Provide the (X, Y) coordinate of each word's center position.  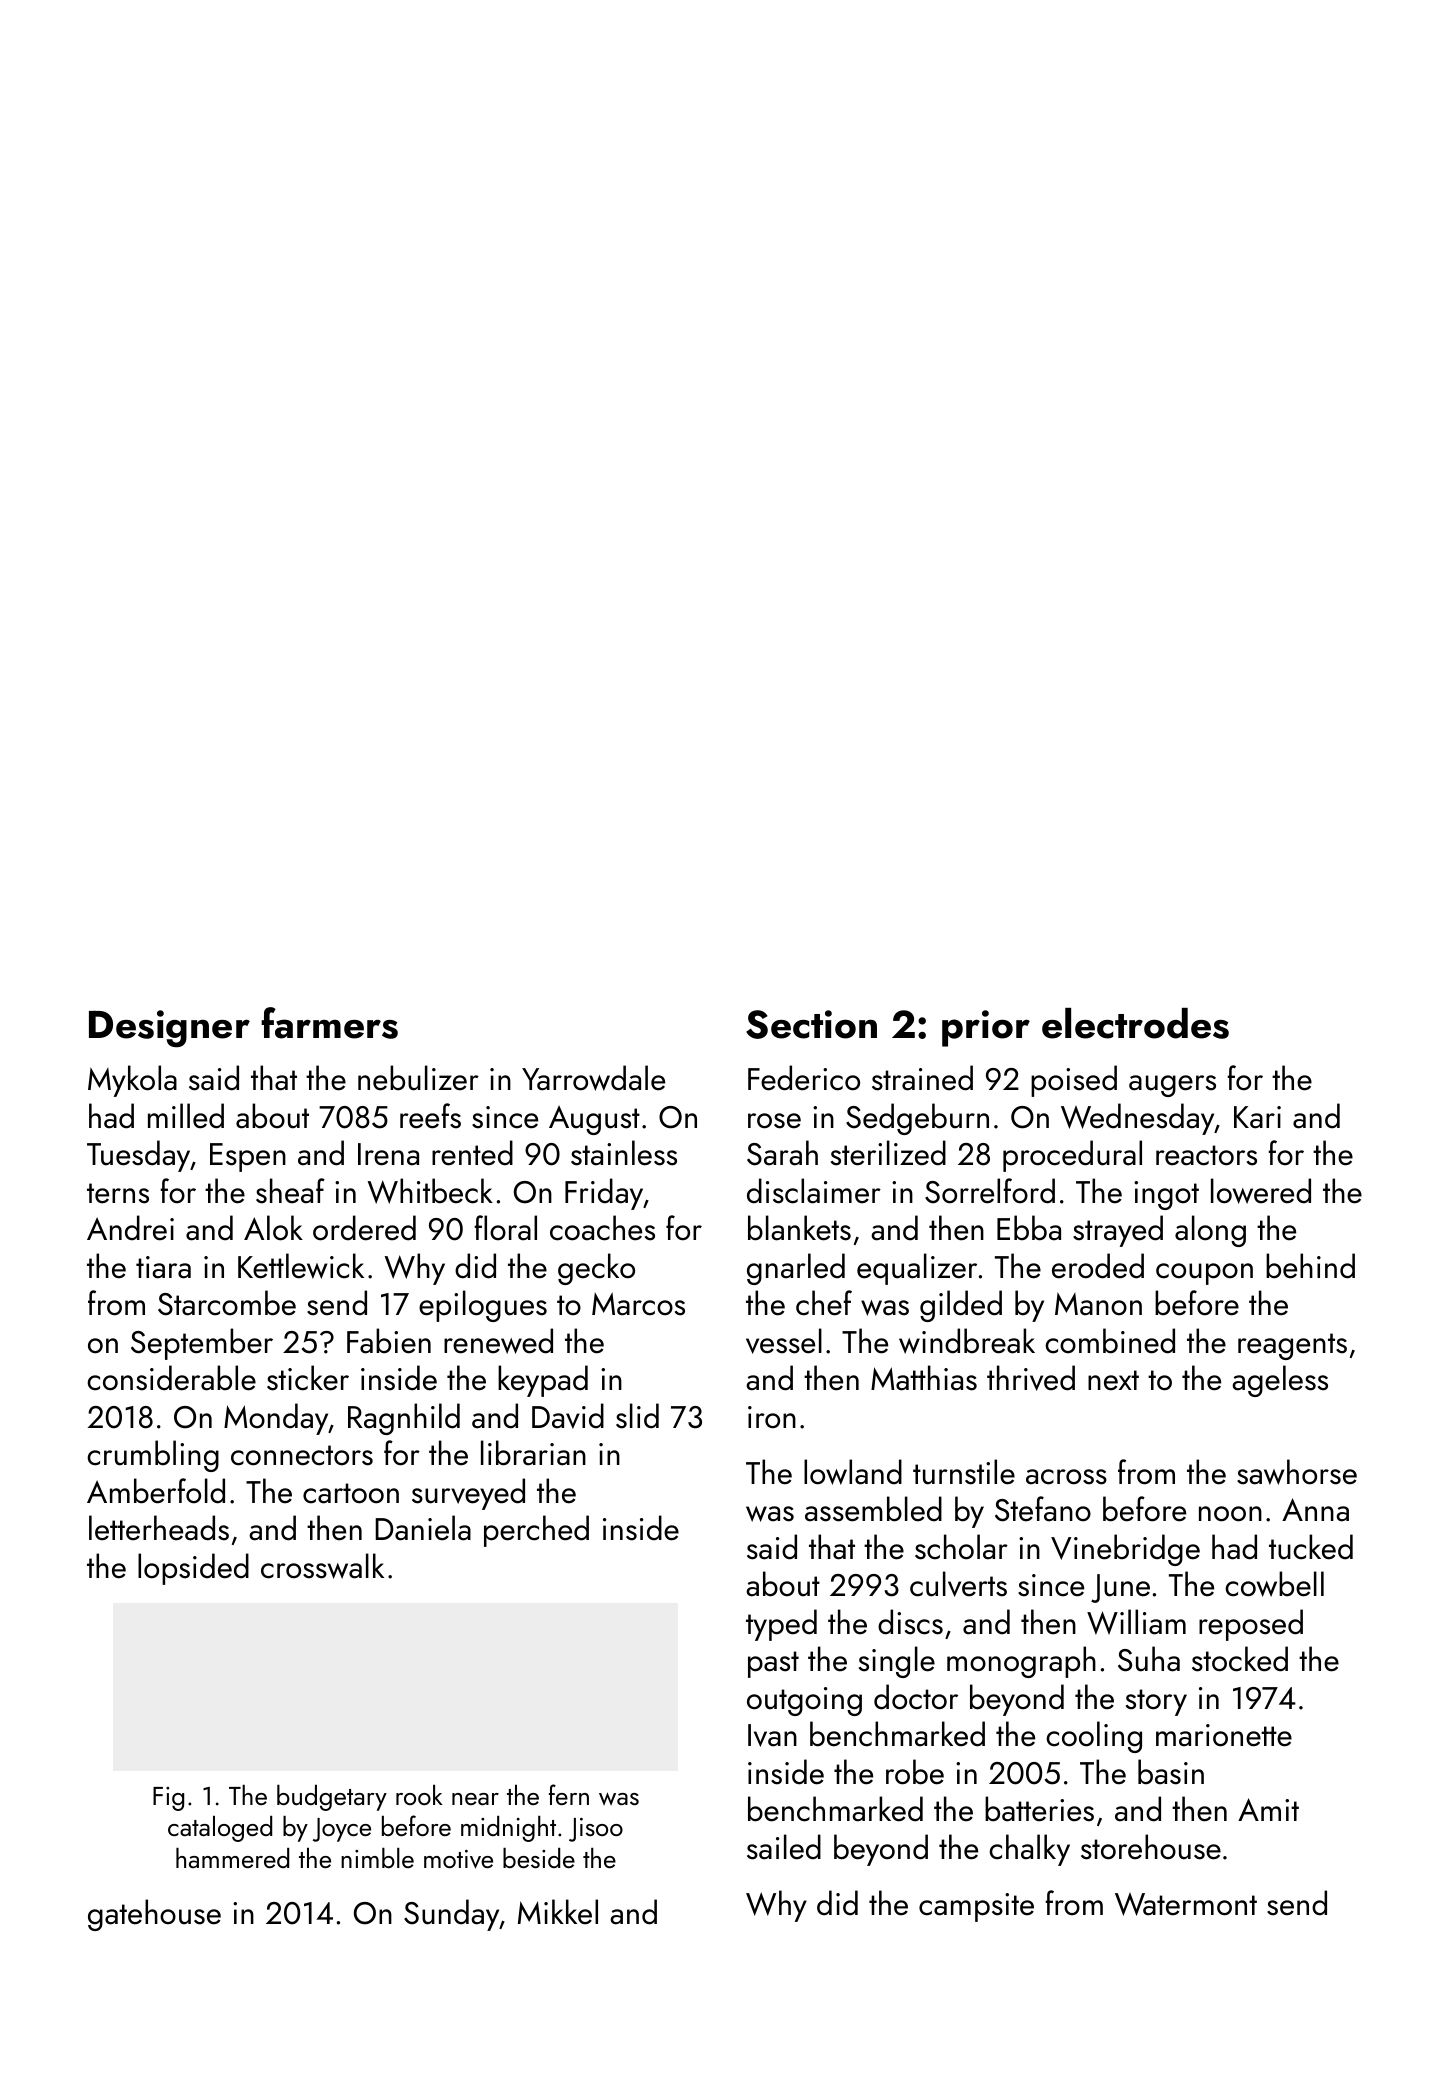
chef (824, 1303)
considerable (171, 1378)
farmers (329, 1023)
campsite (976, 1907)
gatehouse (154, 1915)
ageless (1280, 1381)
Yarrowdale (593, 1078)
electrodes (1135, 1023)
